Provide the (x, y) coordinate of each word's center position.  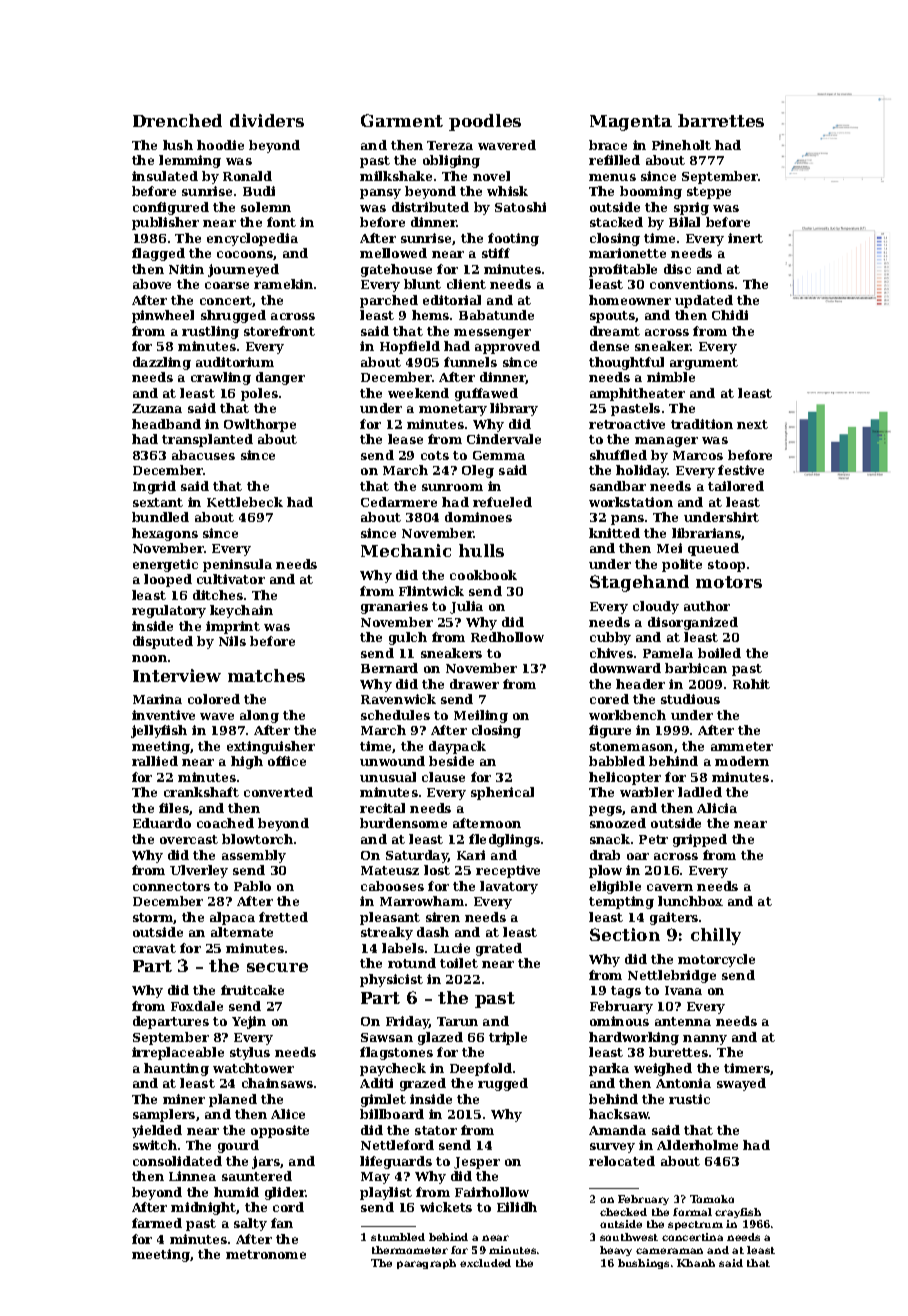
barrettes (721, 120)
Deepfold (481, 1069)
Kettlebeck (245, 502)
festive (741, 470)
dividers (267, 120)
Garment (402, 120)
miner (184, 1099)
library (514, 409)
